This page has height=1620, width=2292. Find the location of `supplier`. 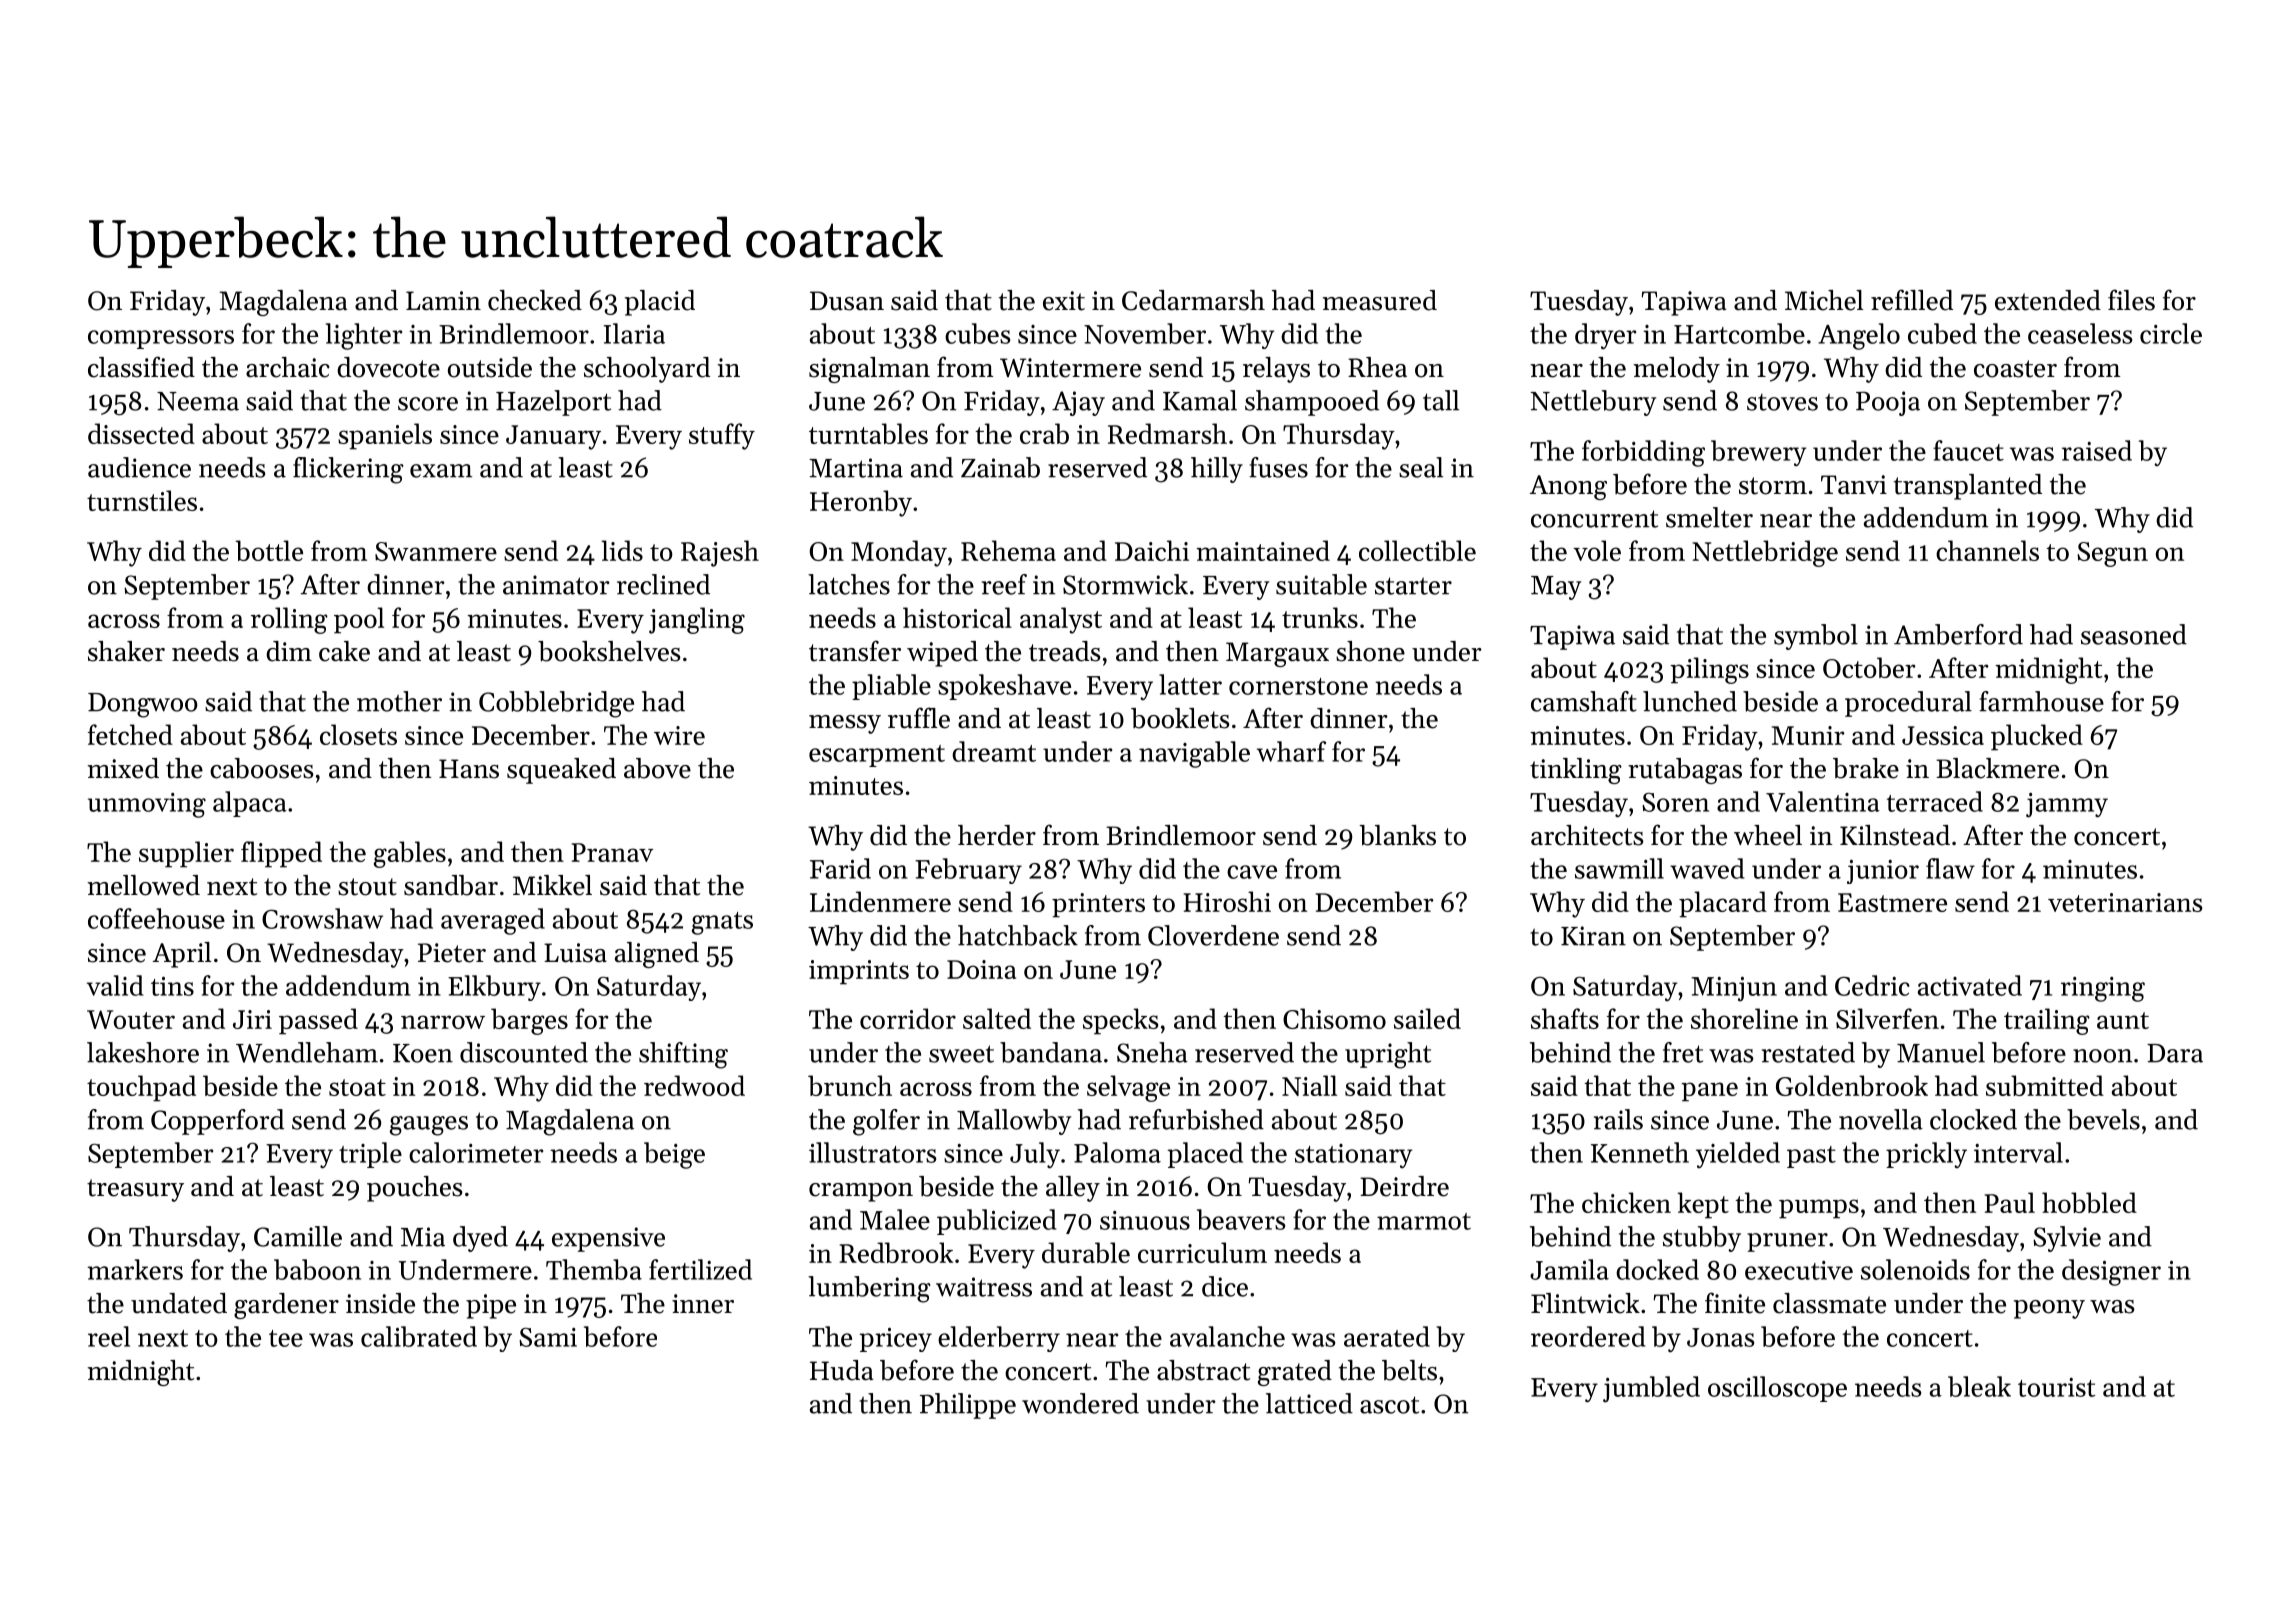

supplier is located at coordinates (186, 854).
